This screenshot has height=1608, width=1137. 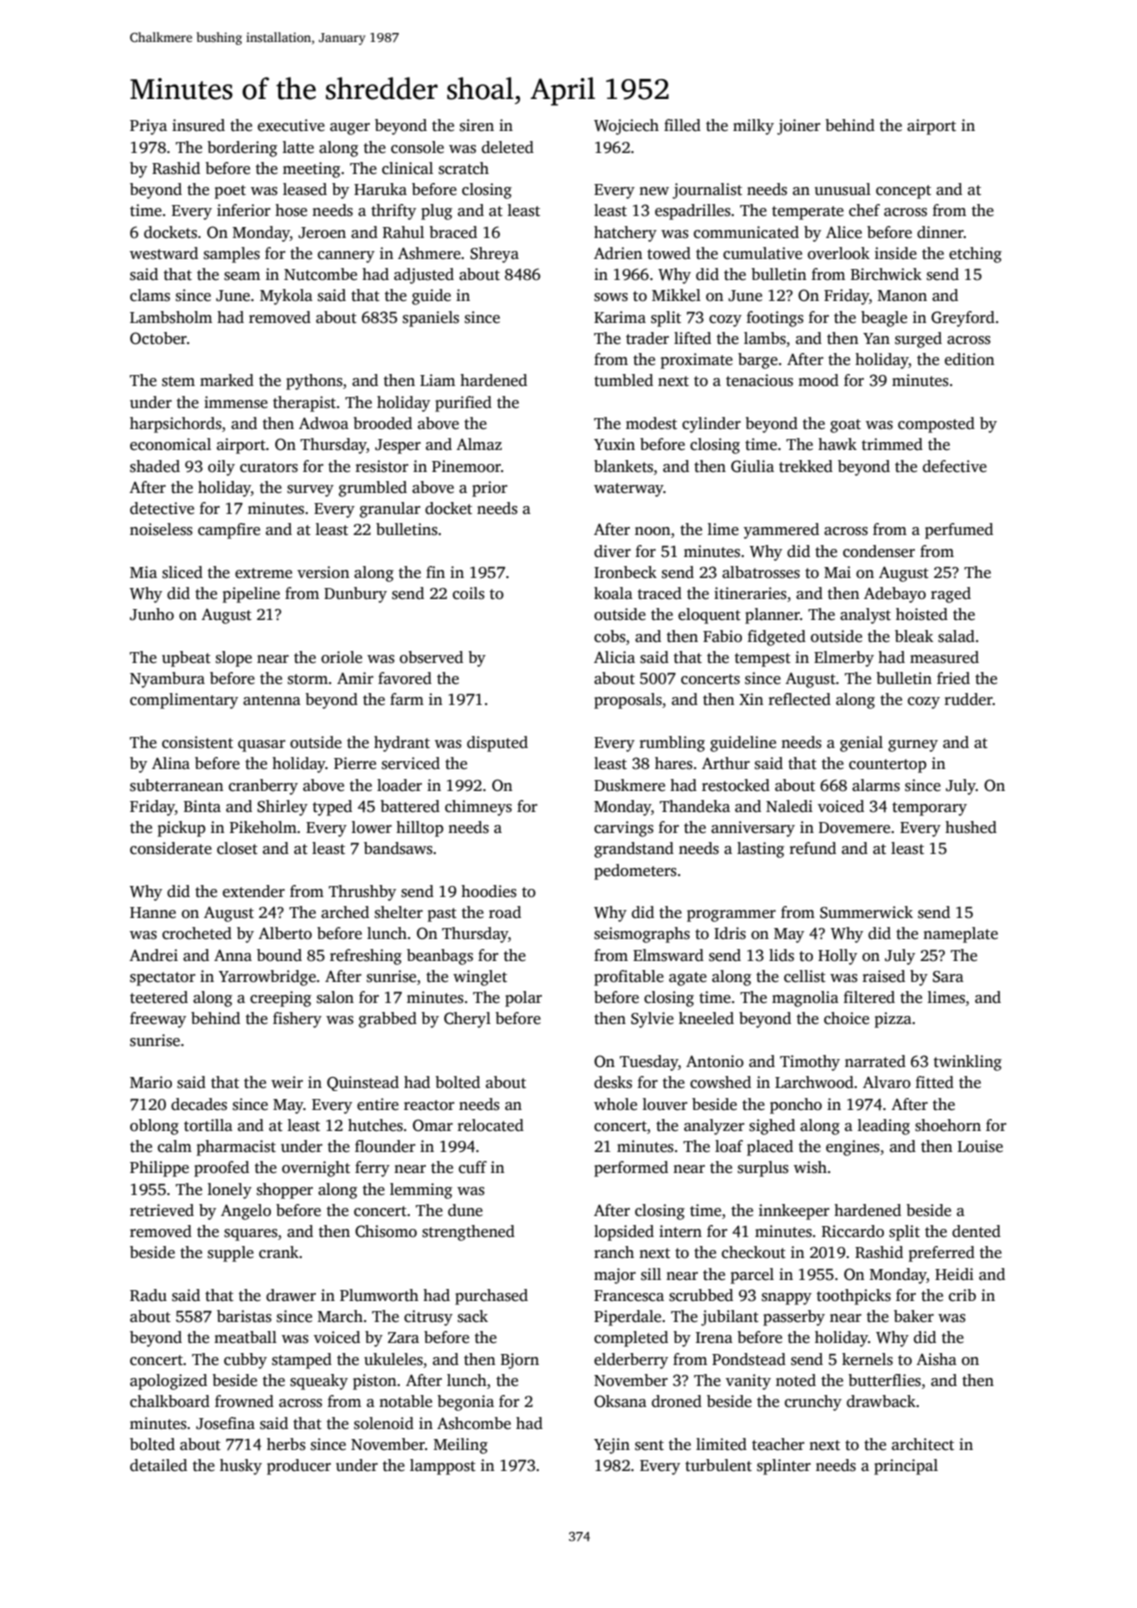 I want to click on Wojciech, so click(x=626, y=127).
